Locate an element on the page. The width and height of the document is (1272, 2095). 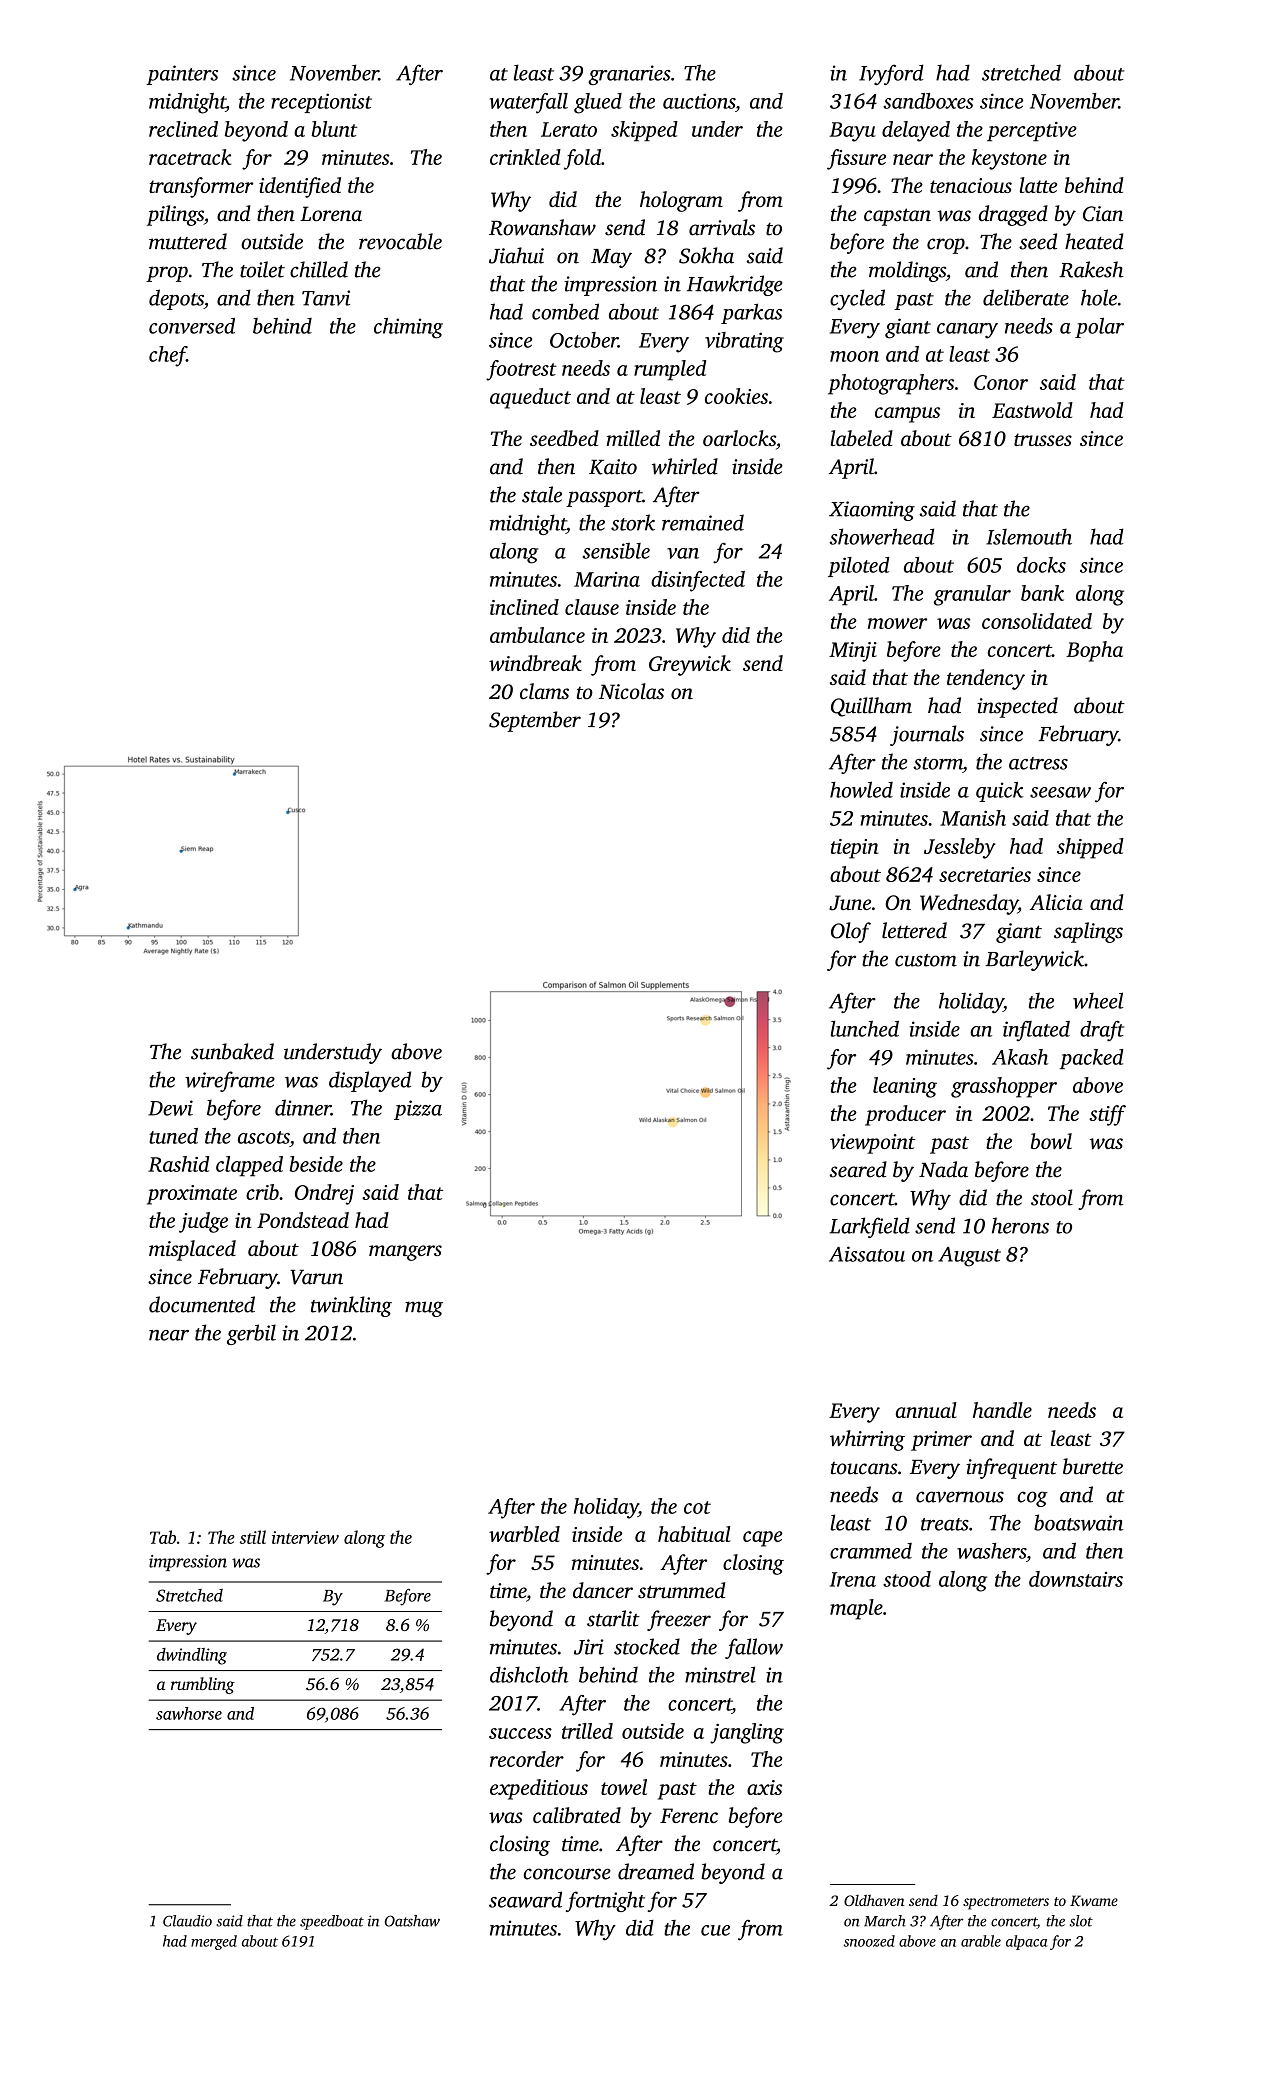
sunbaked is located at coordinates (232, 1051).
